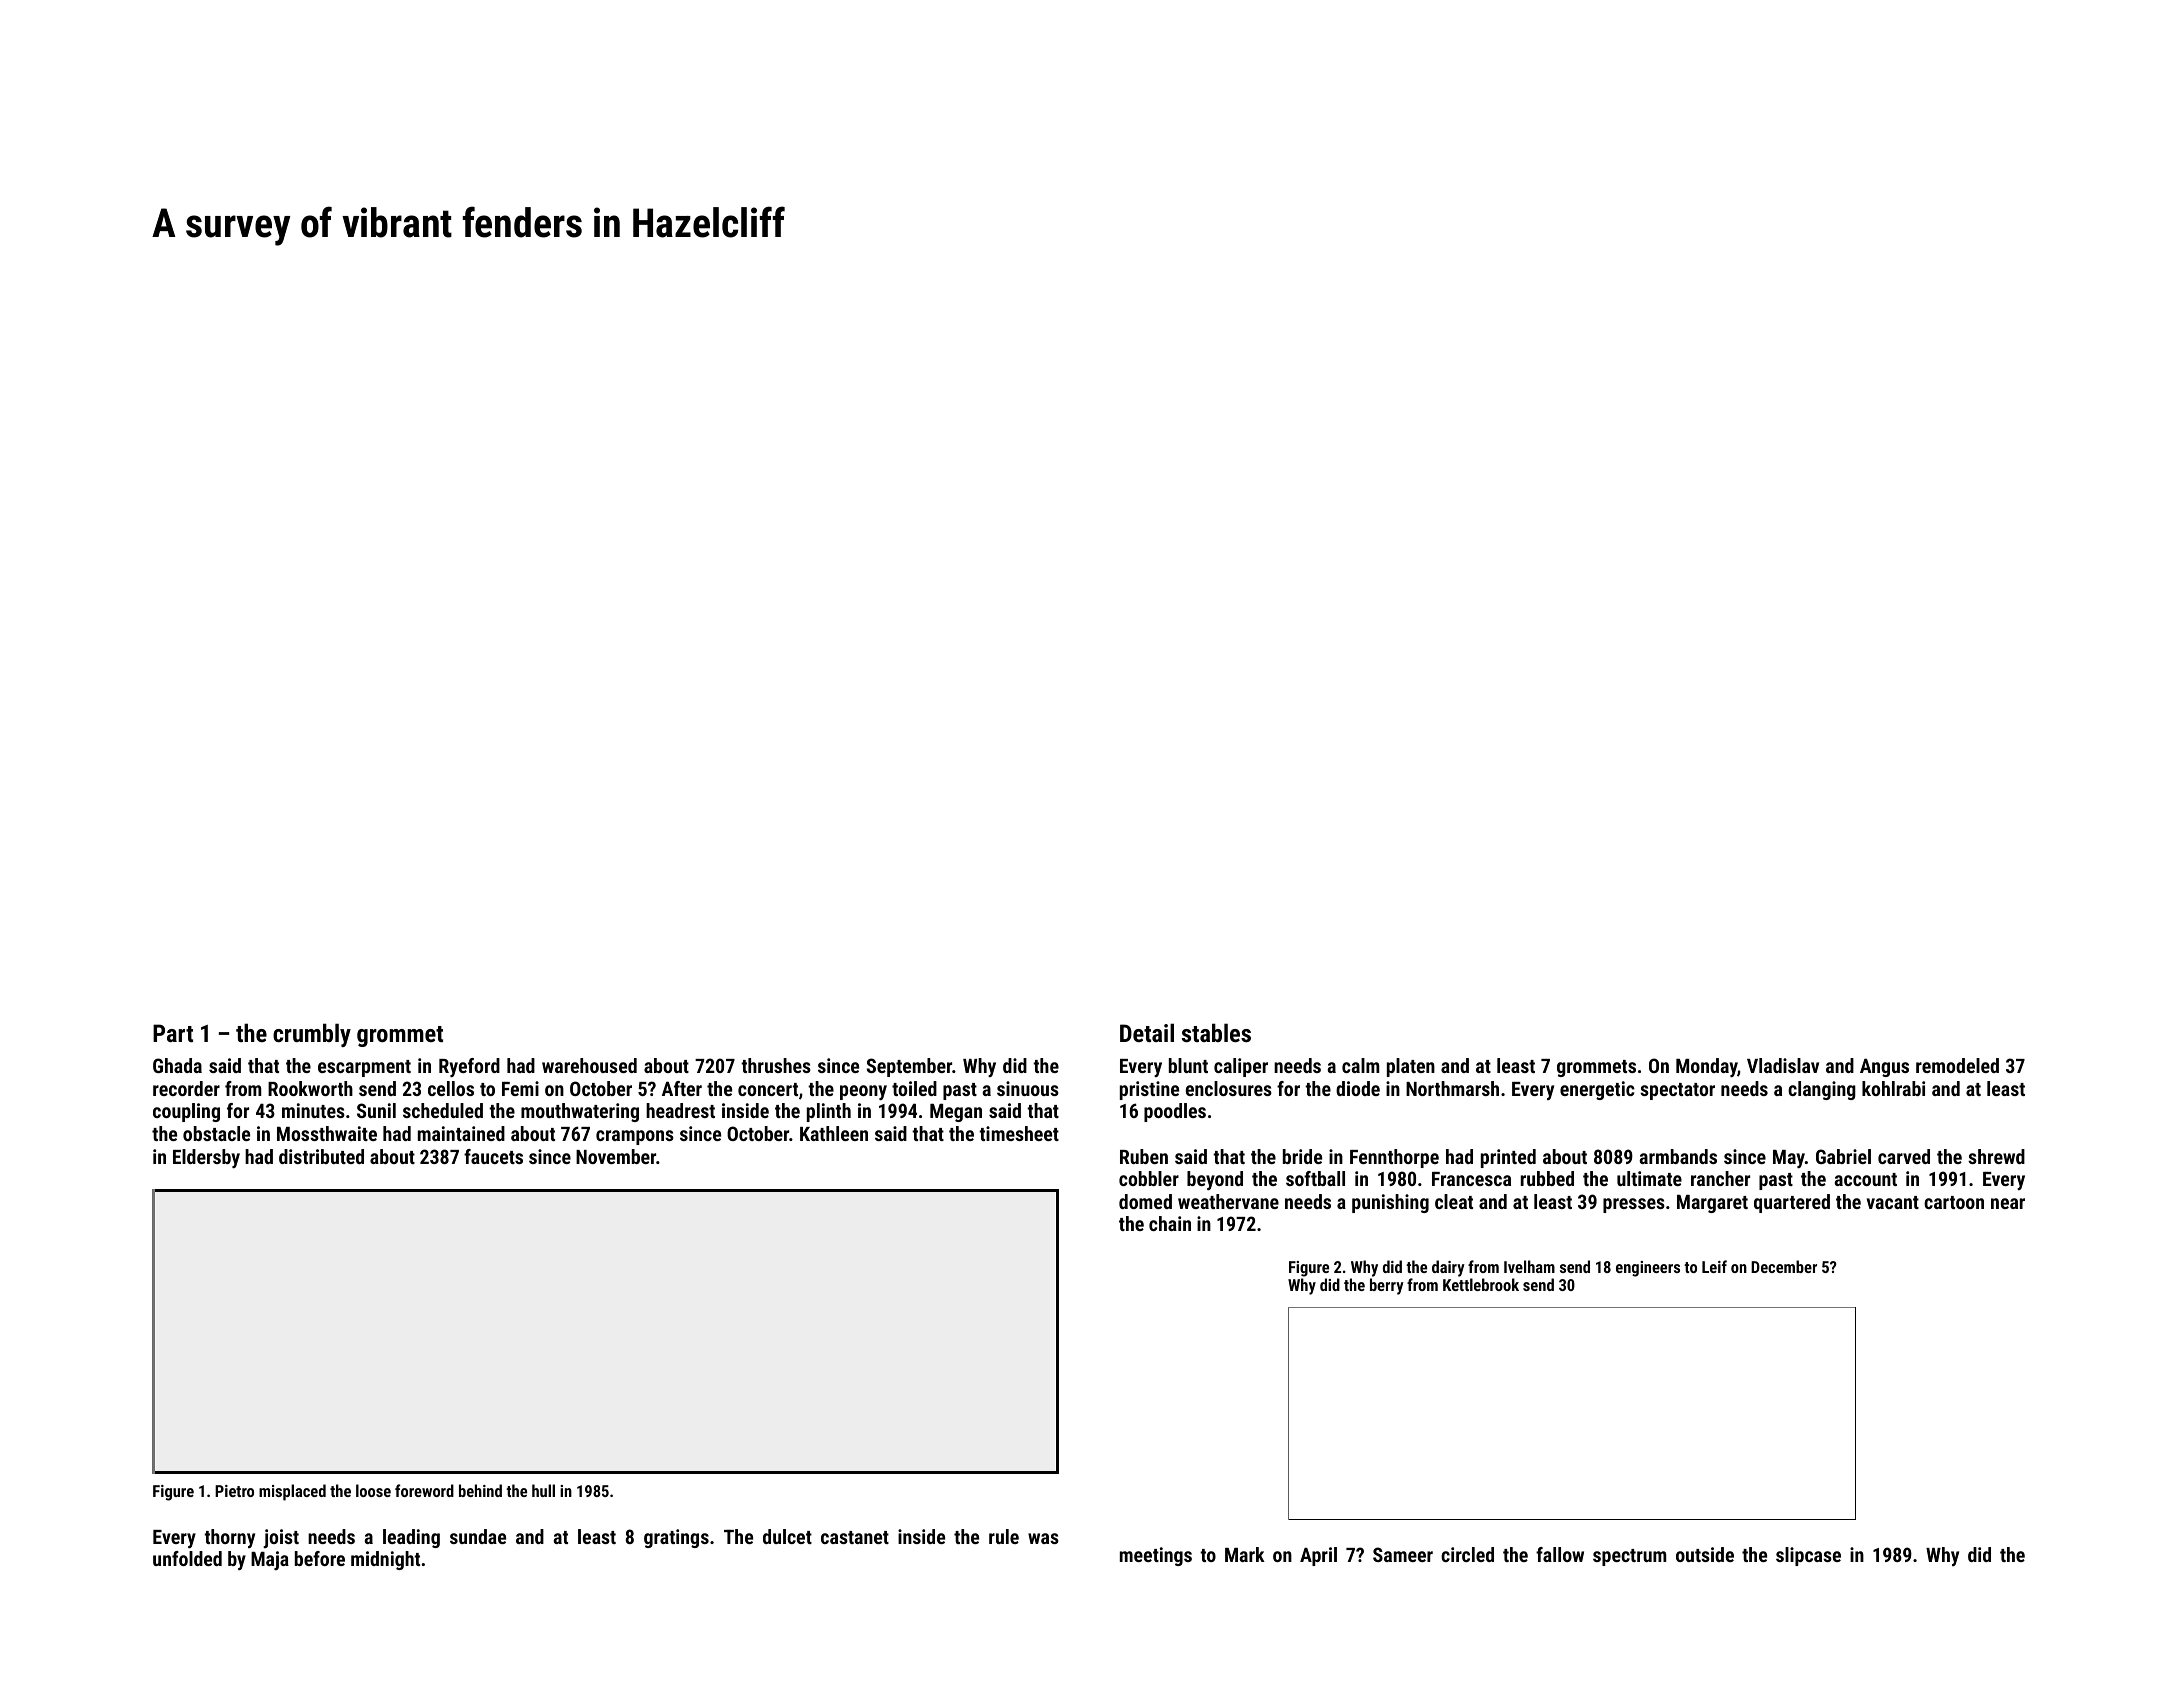 Image resolution: width=2178 pixels, height=1683 pixels. What do you see at coordinates (1678, 1156) in the screenshot?
I see `armbands` at bounding box center [1678, 1156].
